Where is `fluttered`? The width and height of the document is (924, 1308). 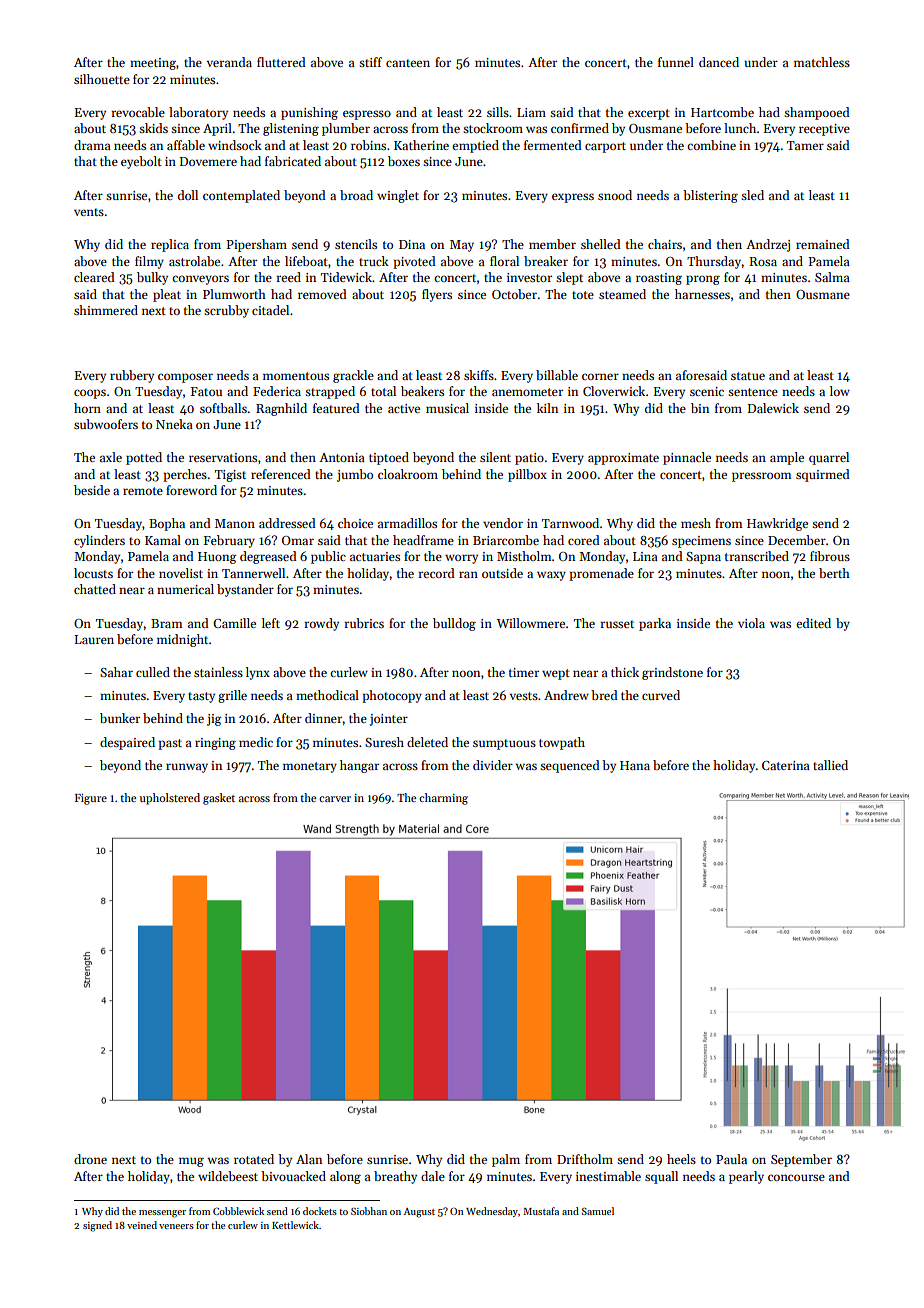
fluttered is located at coordinates (281, 62).
